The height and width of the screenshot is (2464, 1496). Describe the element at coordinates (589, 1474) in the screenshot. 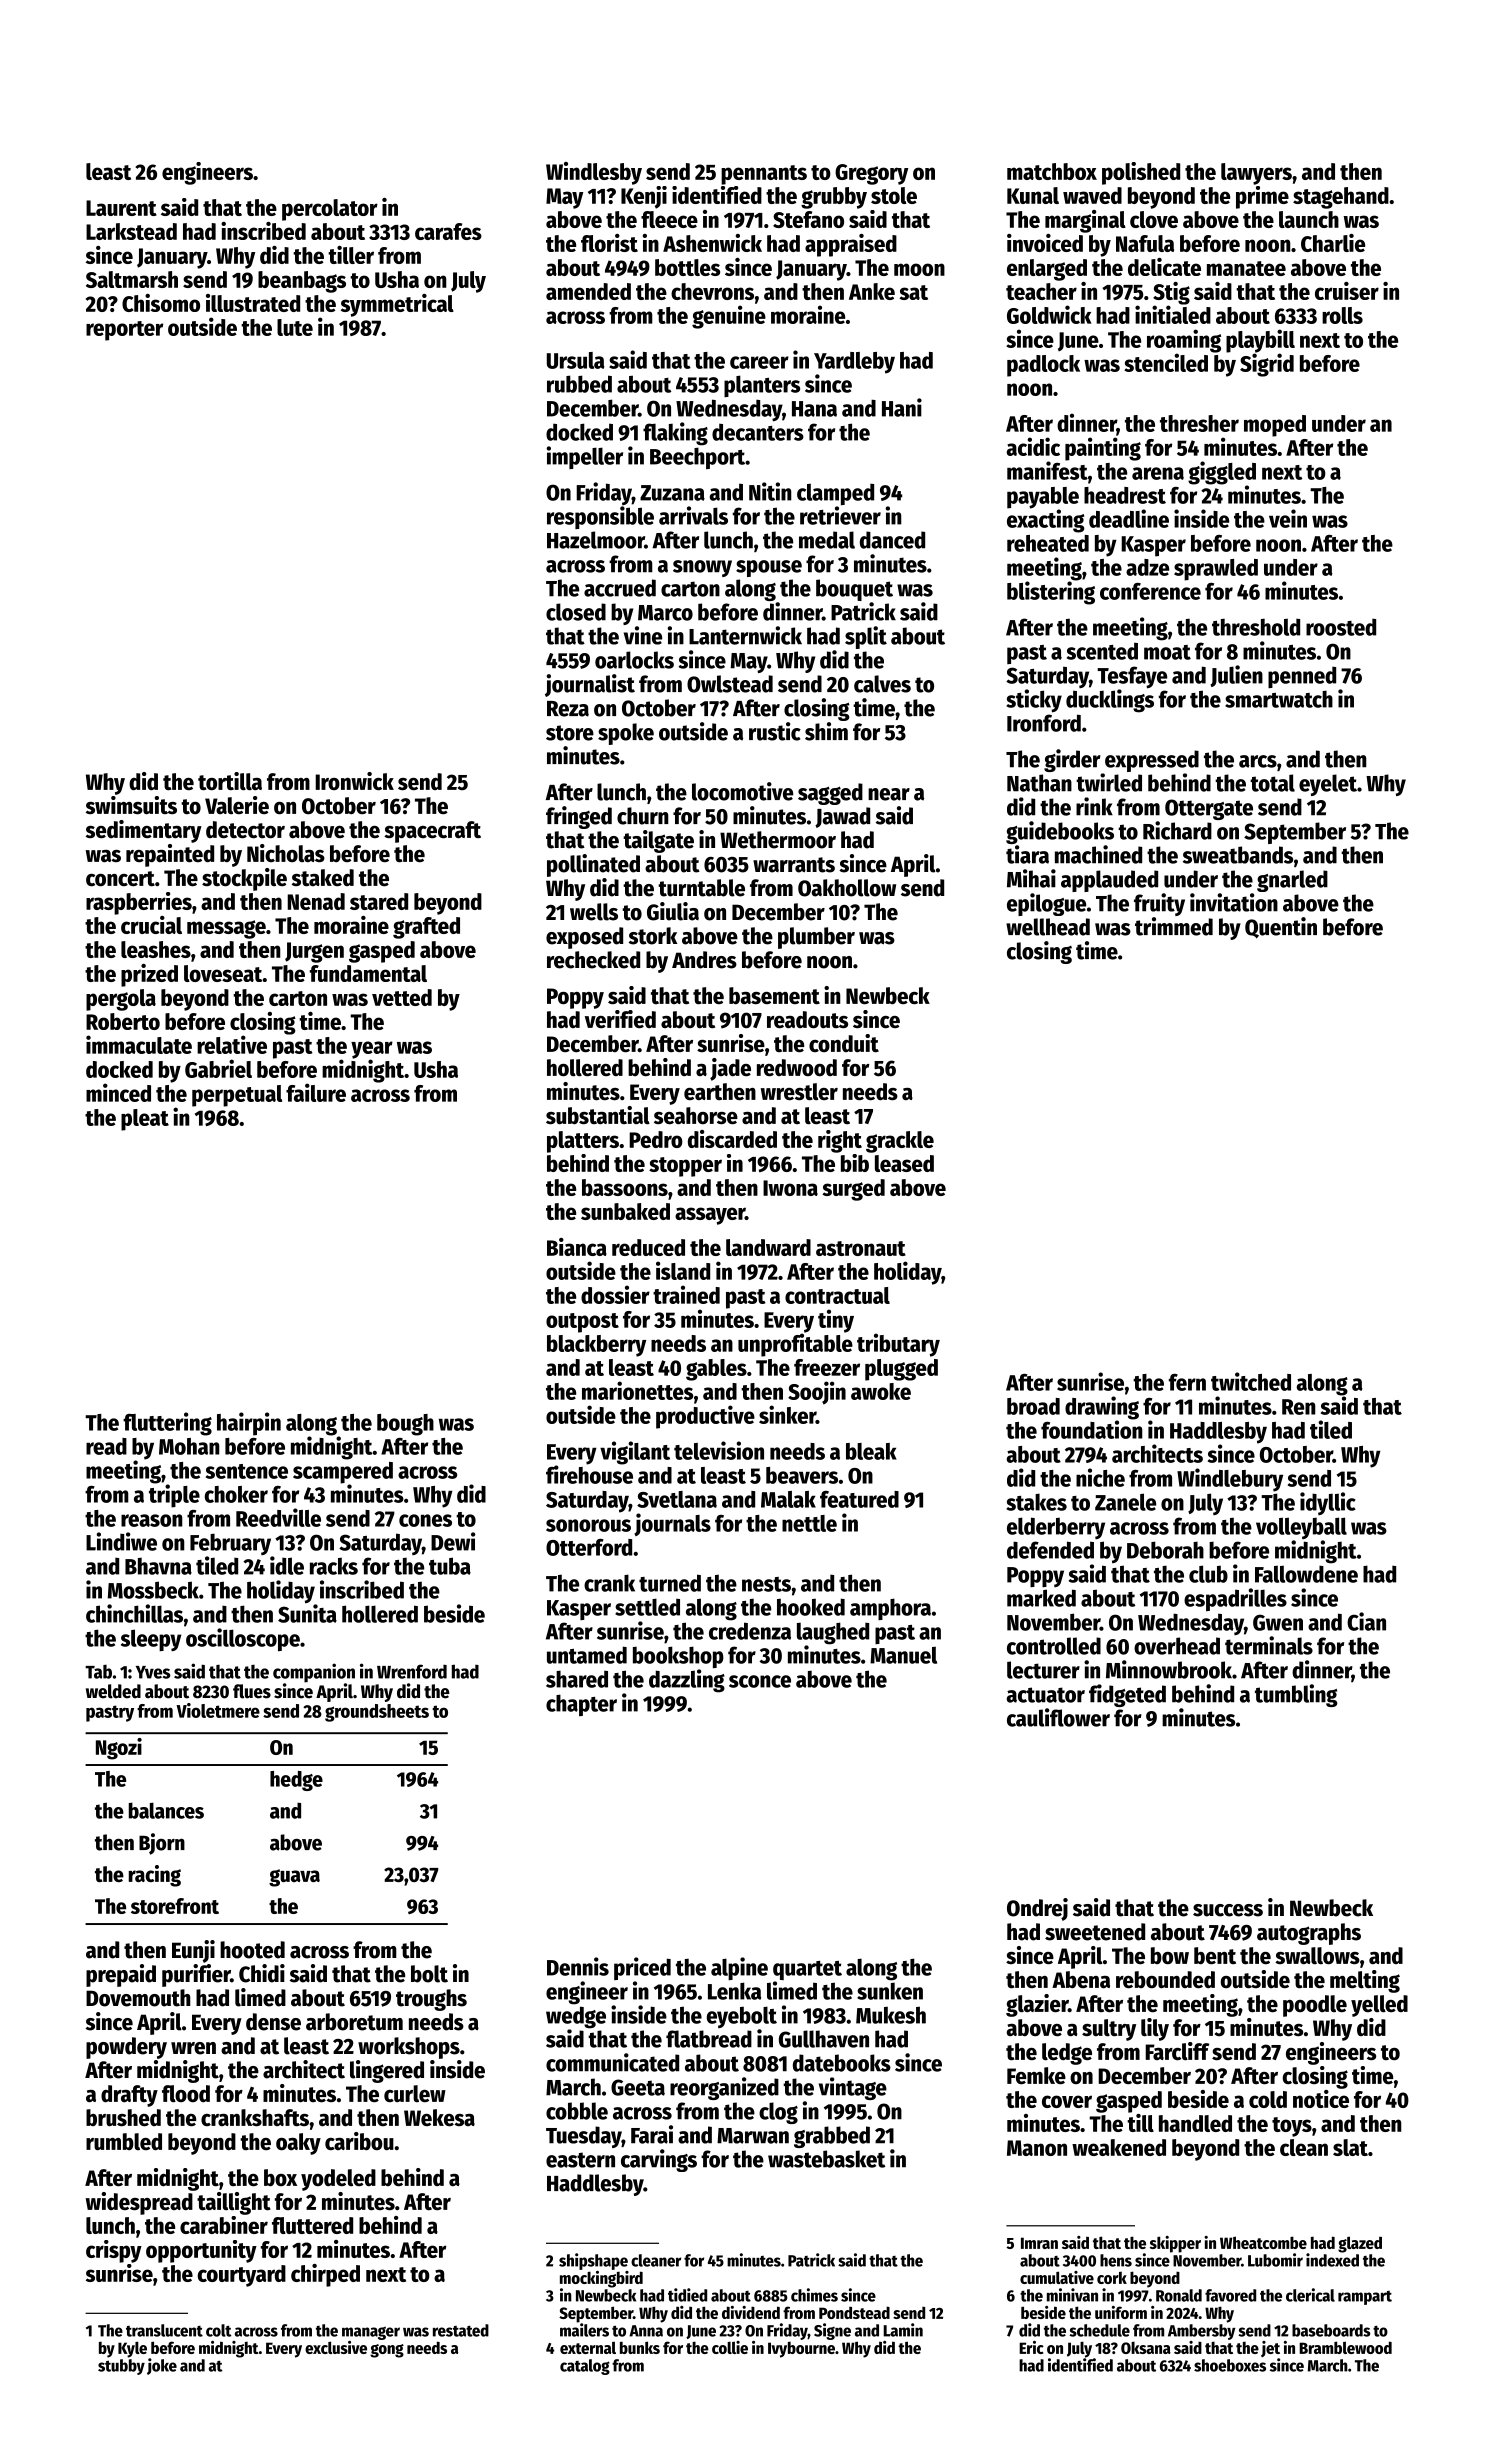

I see `firehouse` at that location.
